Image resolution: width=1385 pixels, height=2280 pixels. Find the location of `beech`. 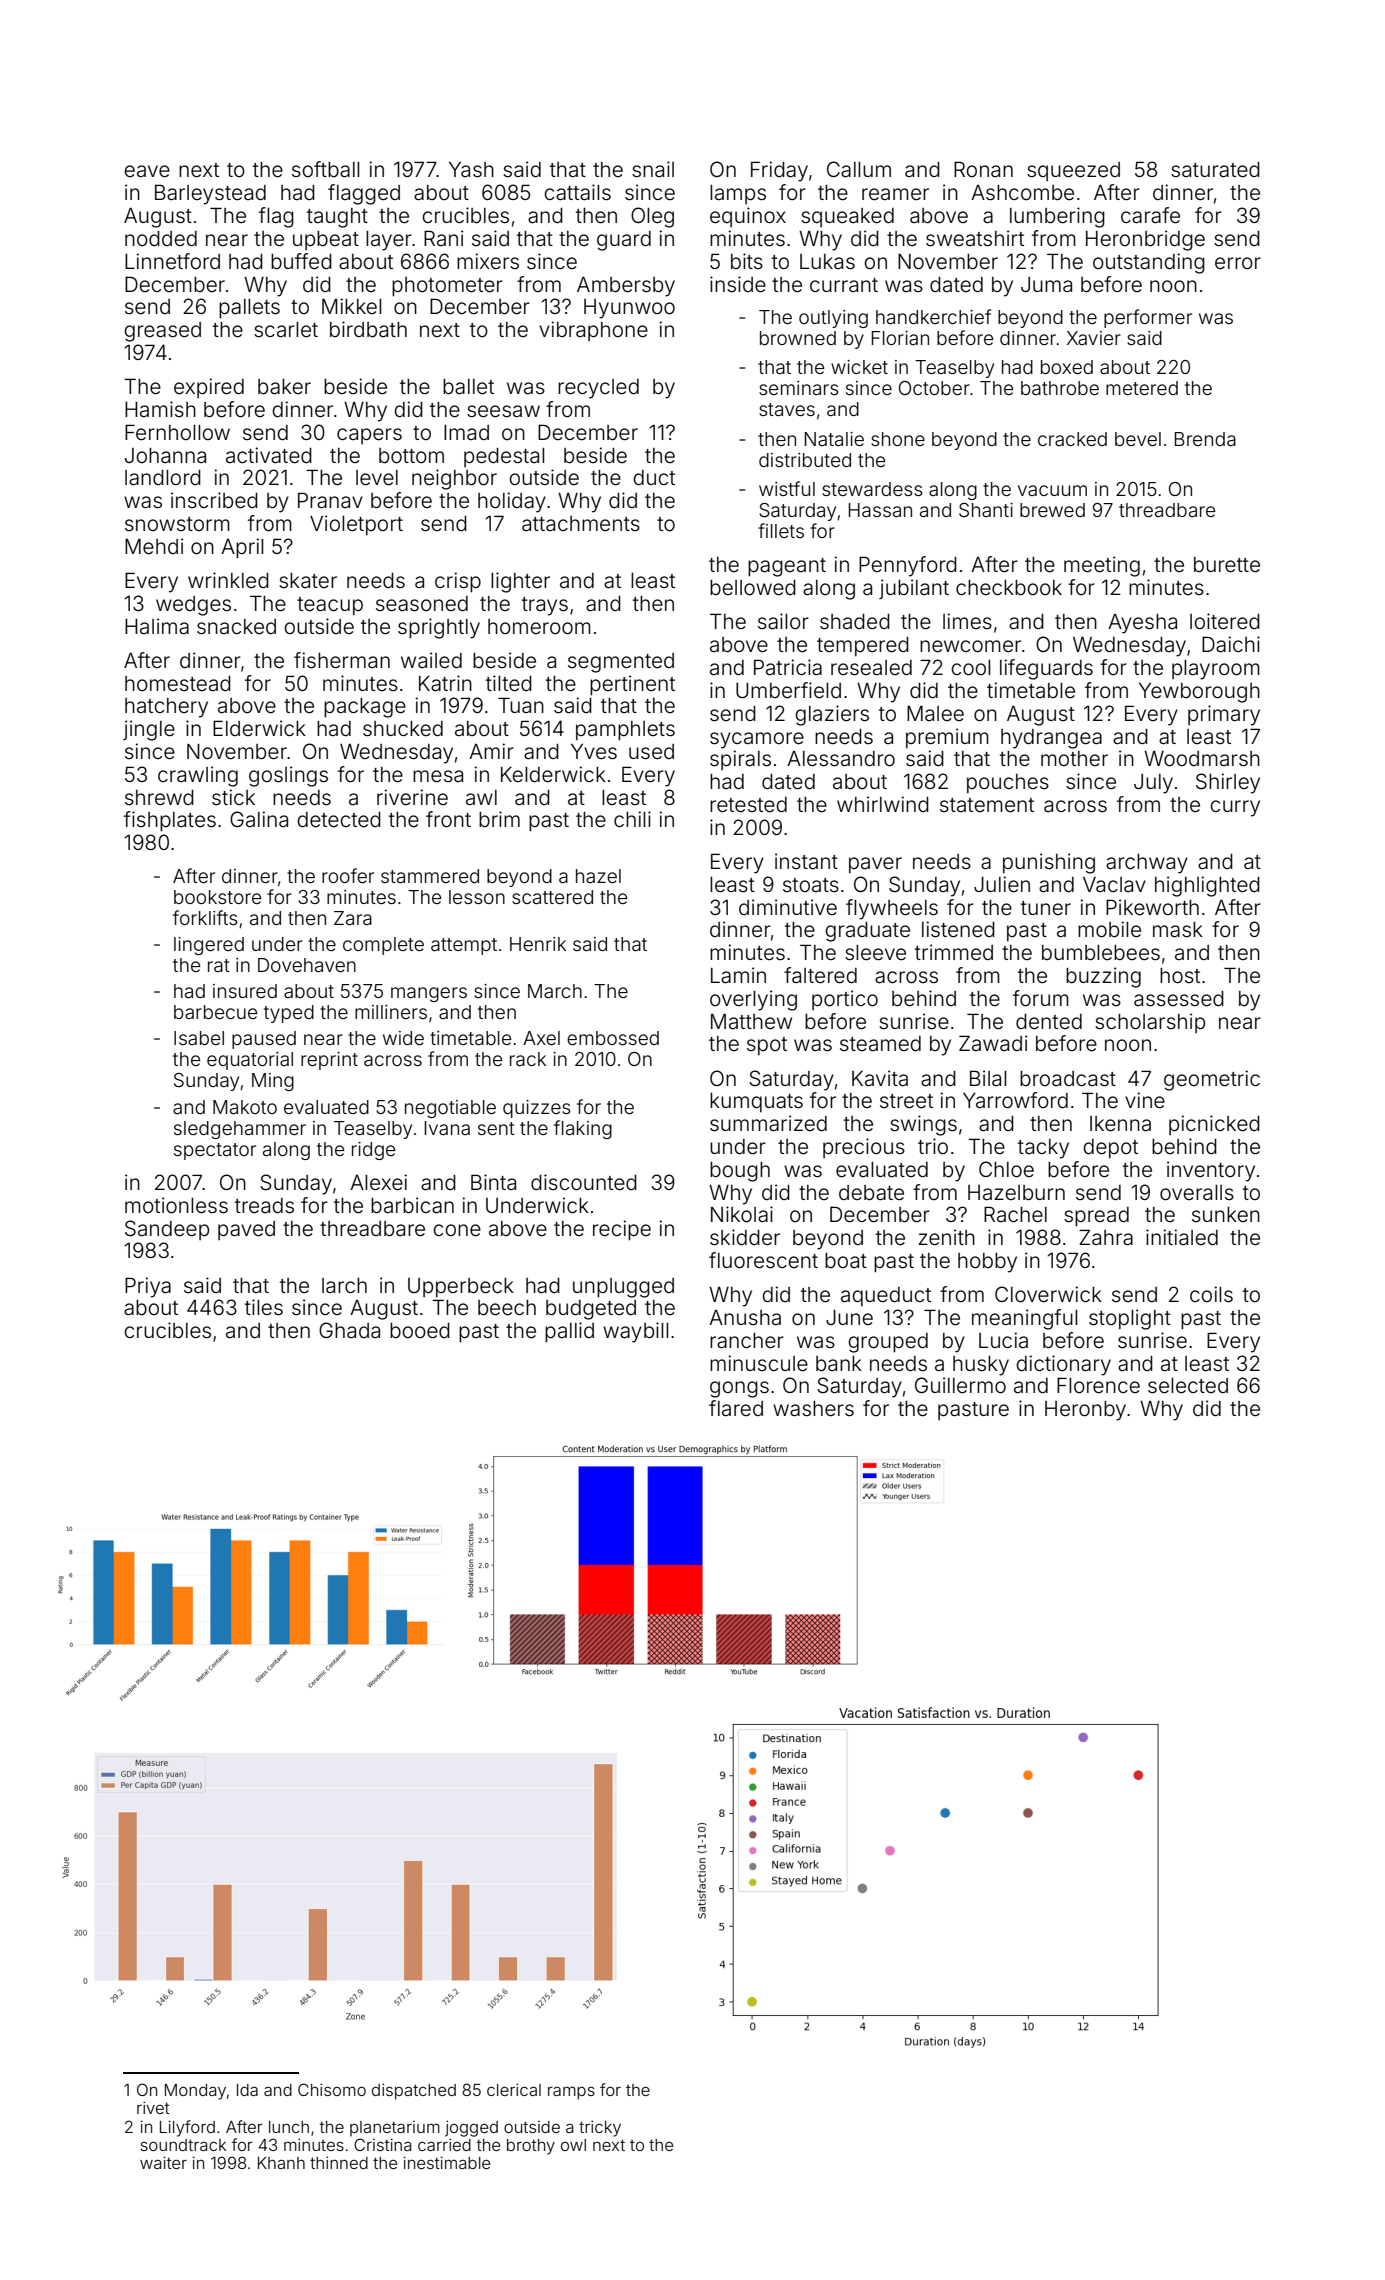

beech is located at coordinates (507, 1308).
